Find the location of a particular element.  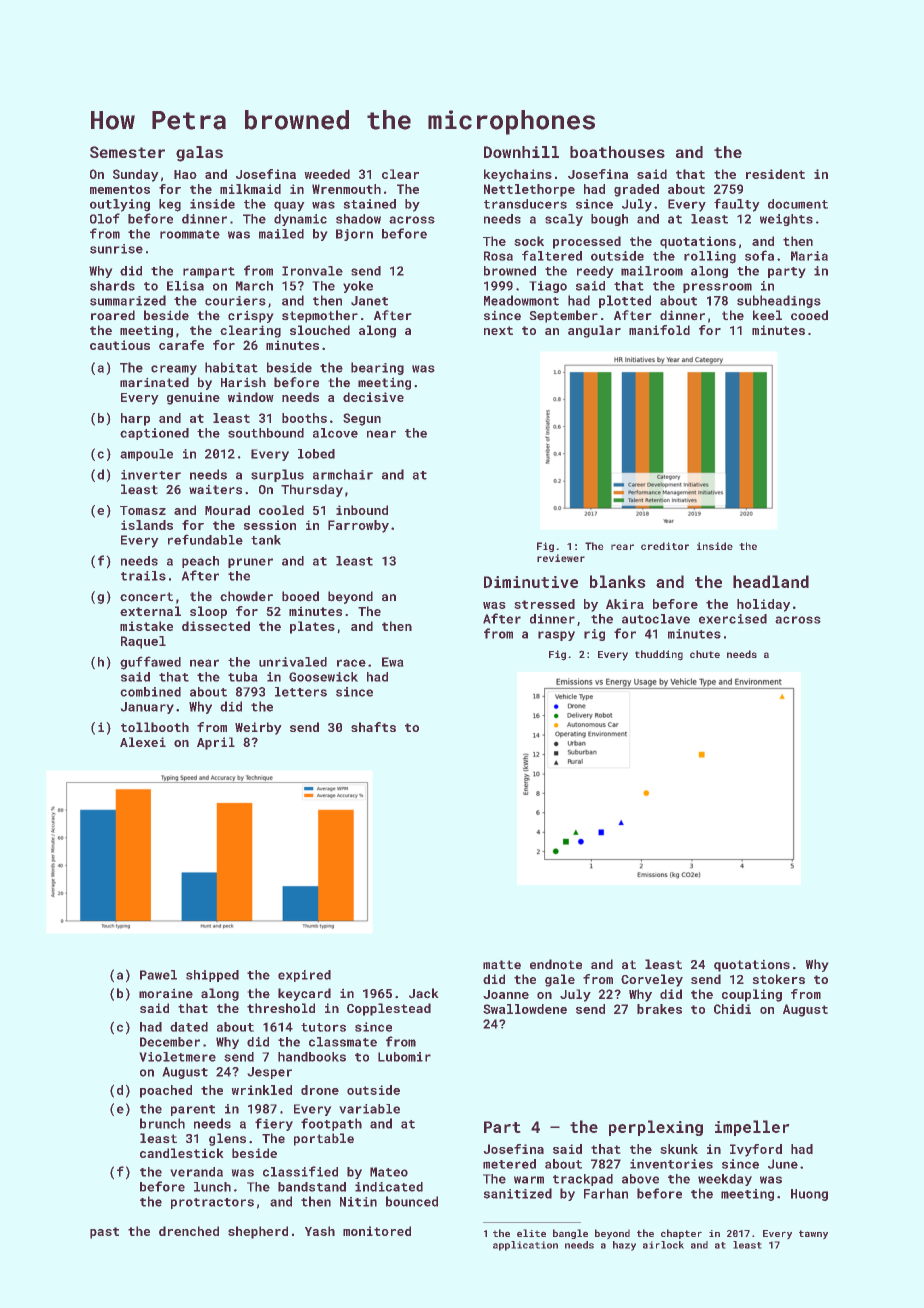

pressroom is located at coordinates (717, 288).
